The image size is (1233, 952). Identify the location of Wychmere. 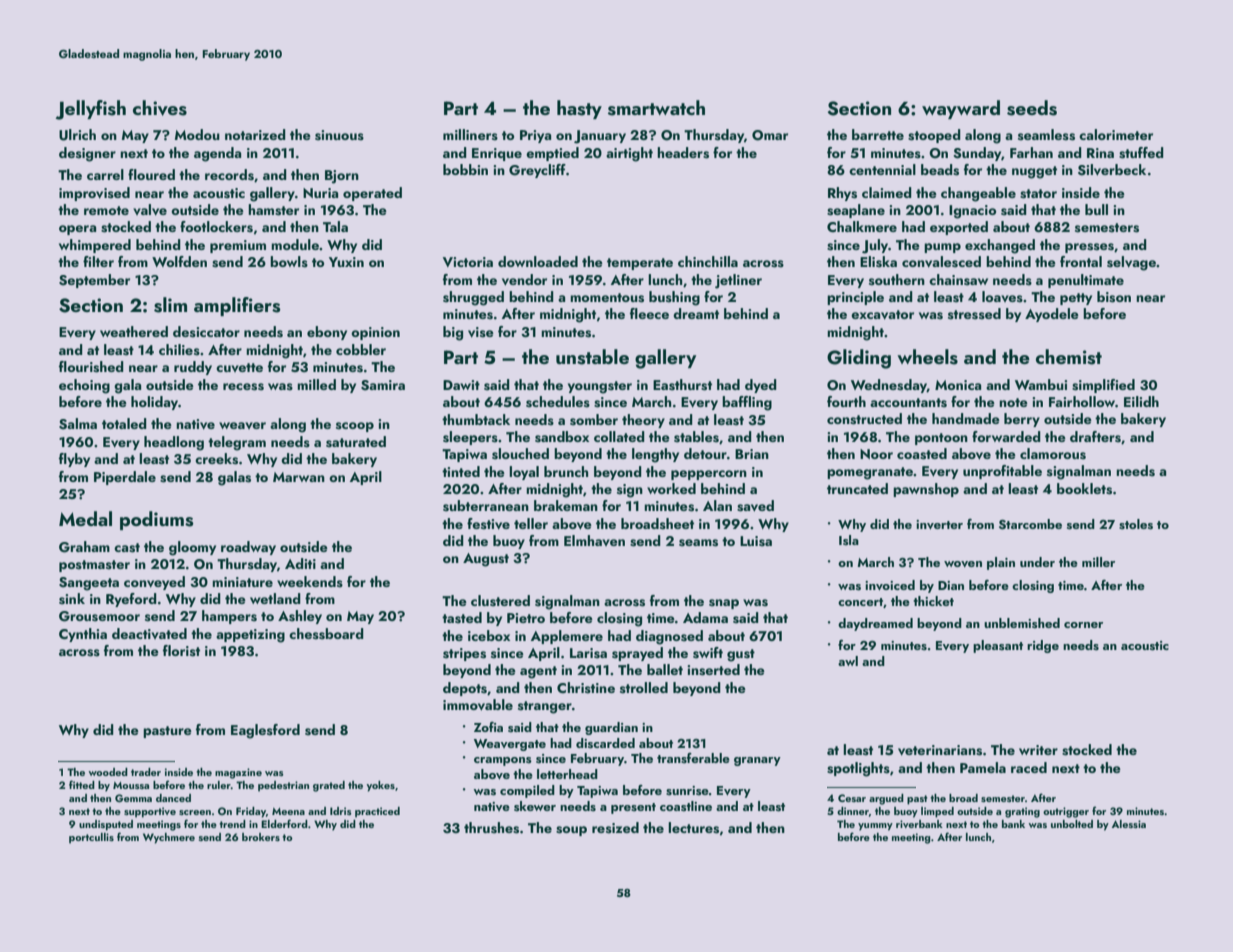
(169, 838).
